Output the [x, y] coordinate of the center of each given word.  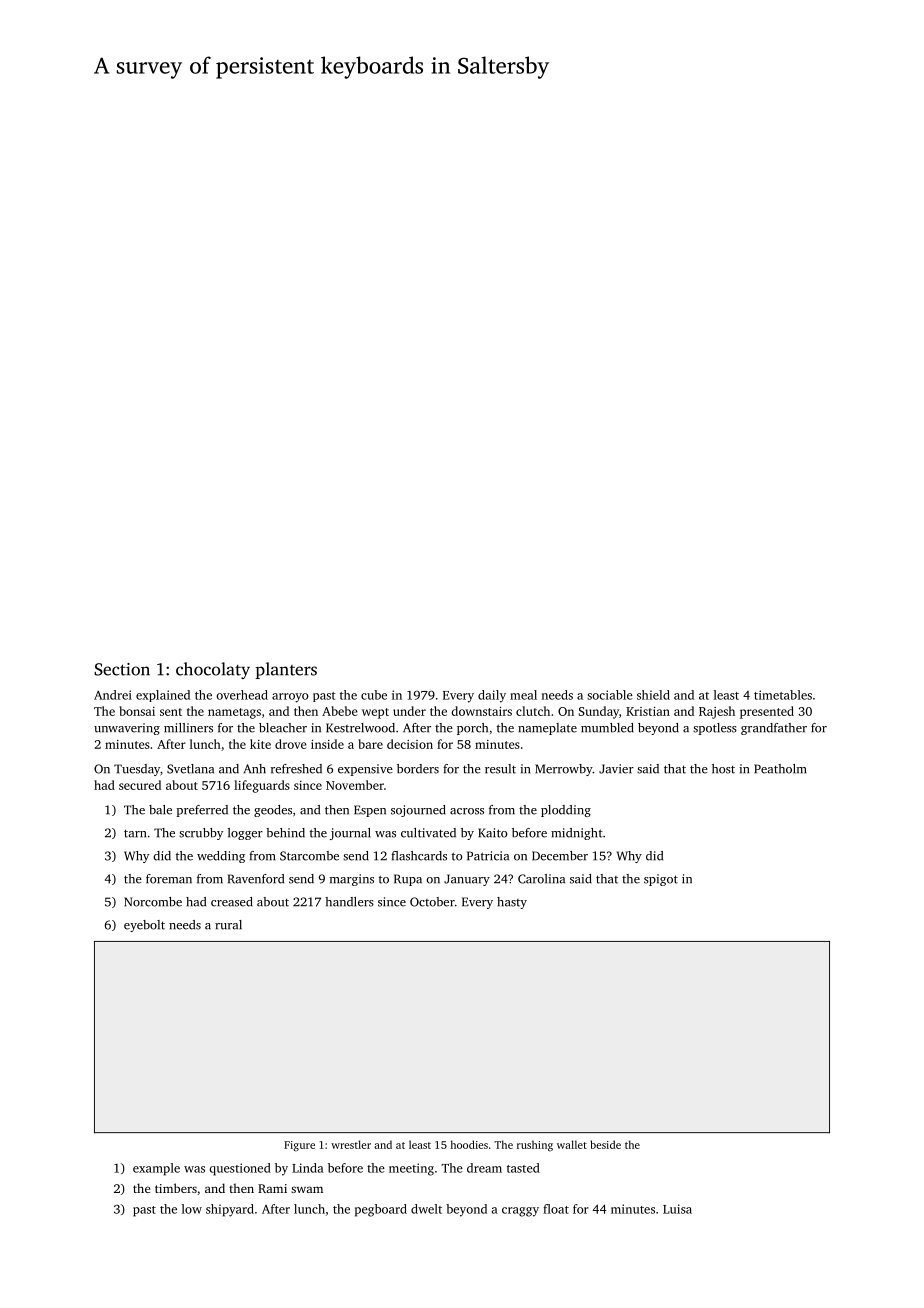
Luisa [677, 1209]
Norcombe [153, 902]
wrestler [351, 1144]
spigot [661, 880]
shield [653, 695]
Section [122, 669]
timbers [176, 1188]
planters [286, 670]
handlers [349, 902]
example [156, 1169]
